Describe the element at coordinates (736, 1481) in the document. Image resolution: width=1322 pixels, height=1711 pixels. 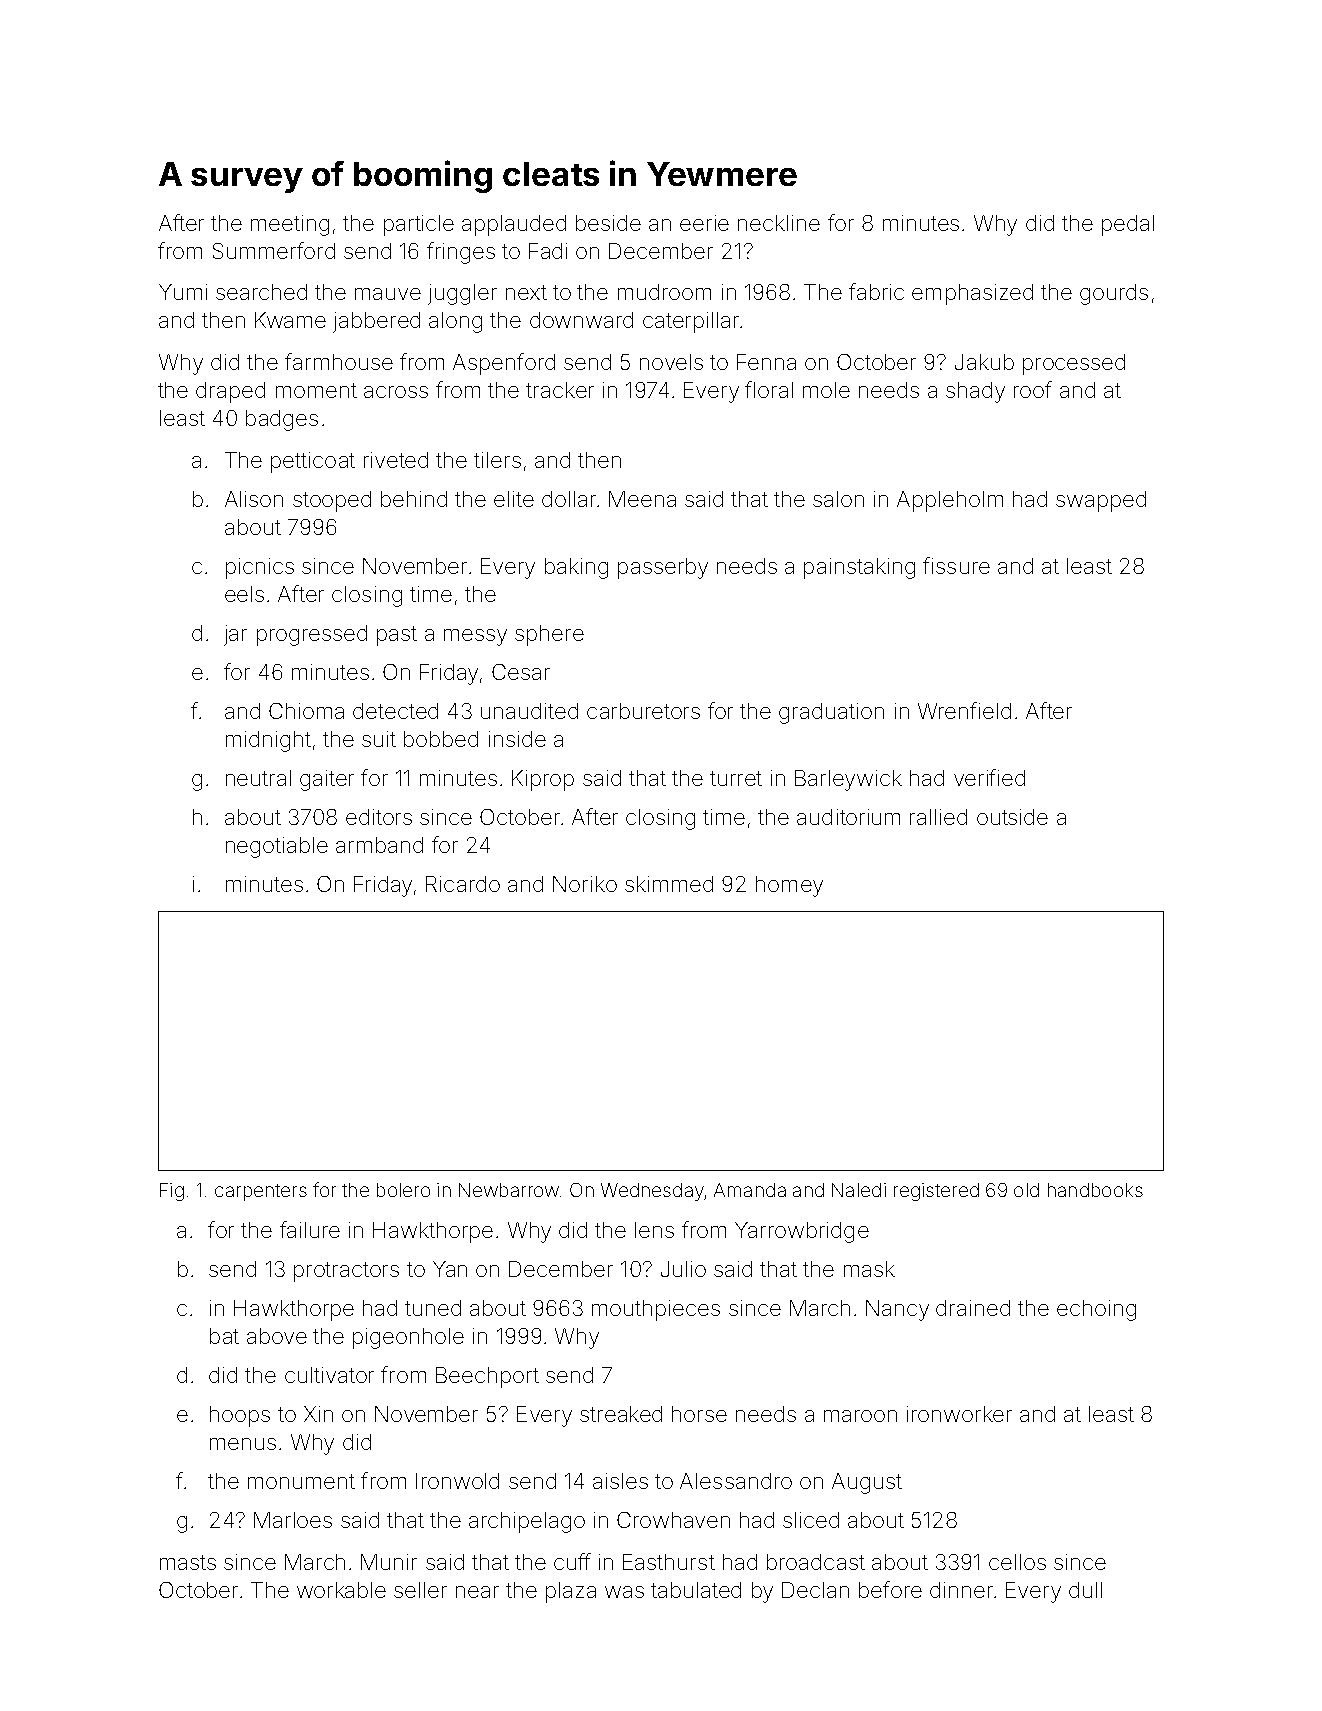
I see `Alessandro` at that location.
